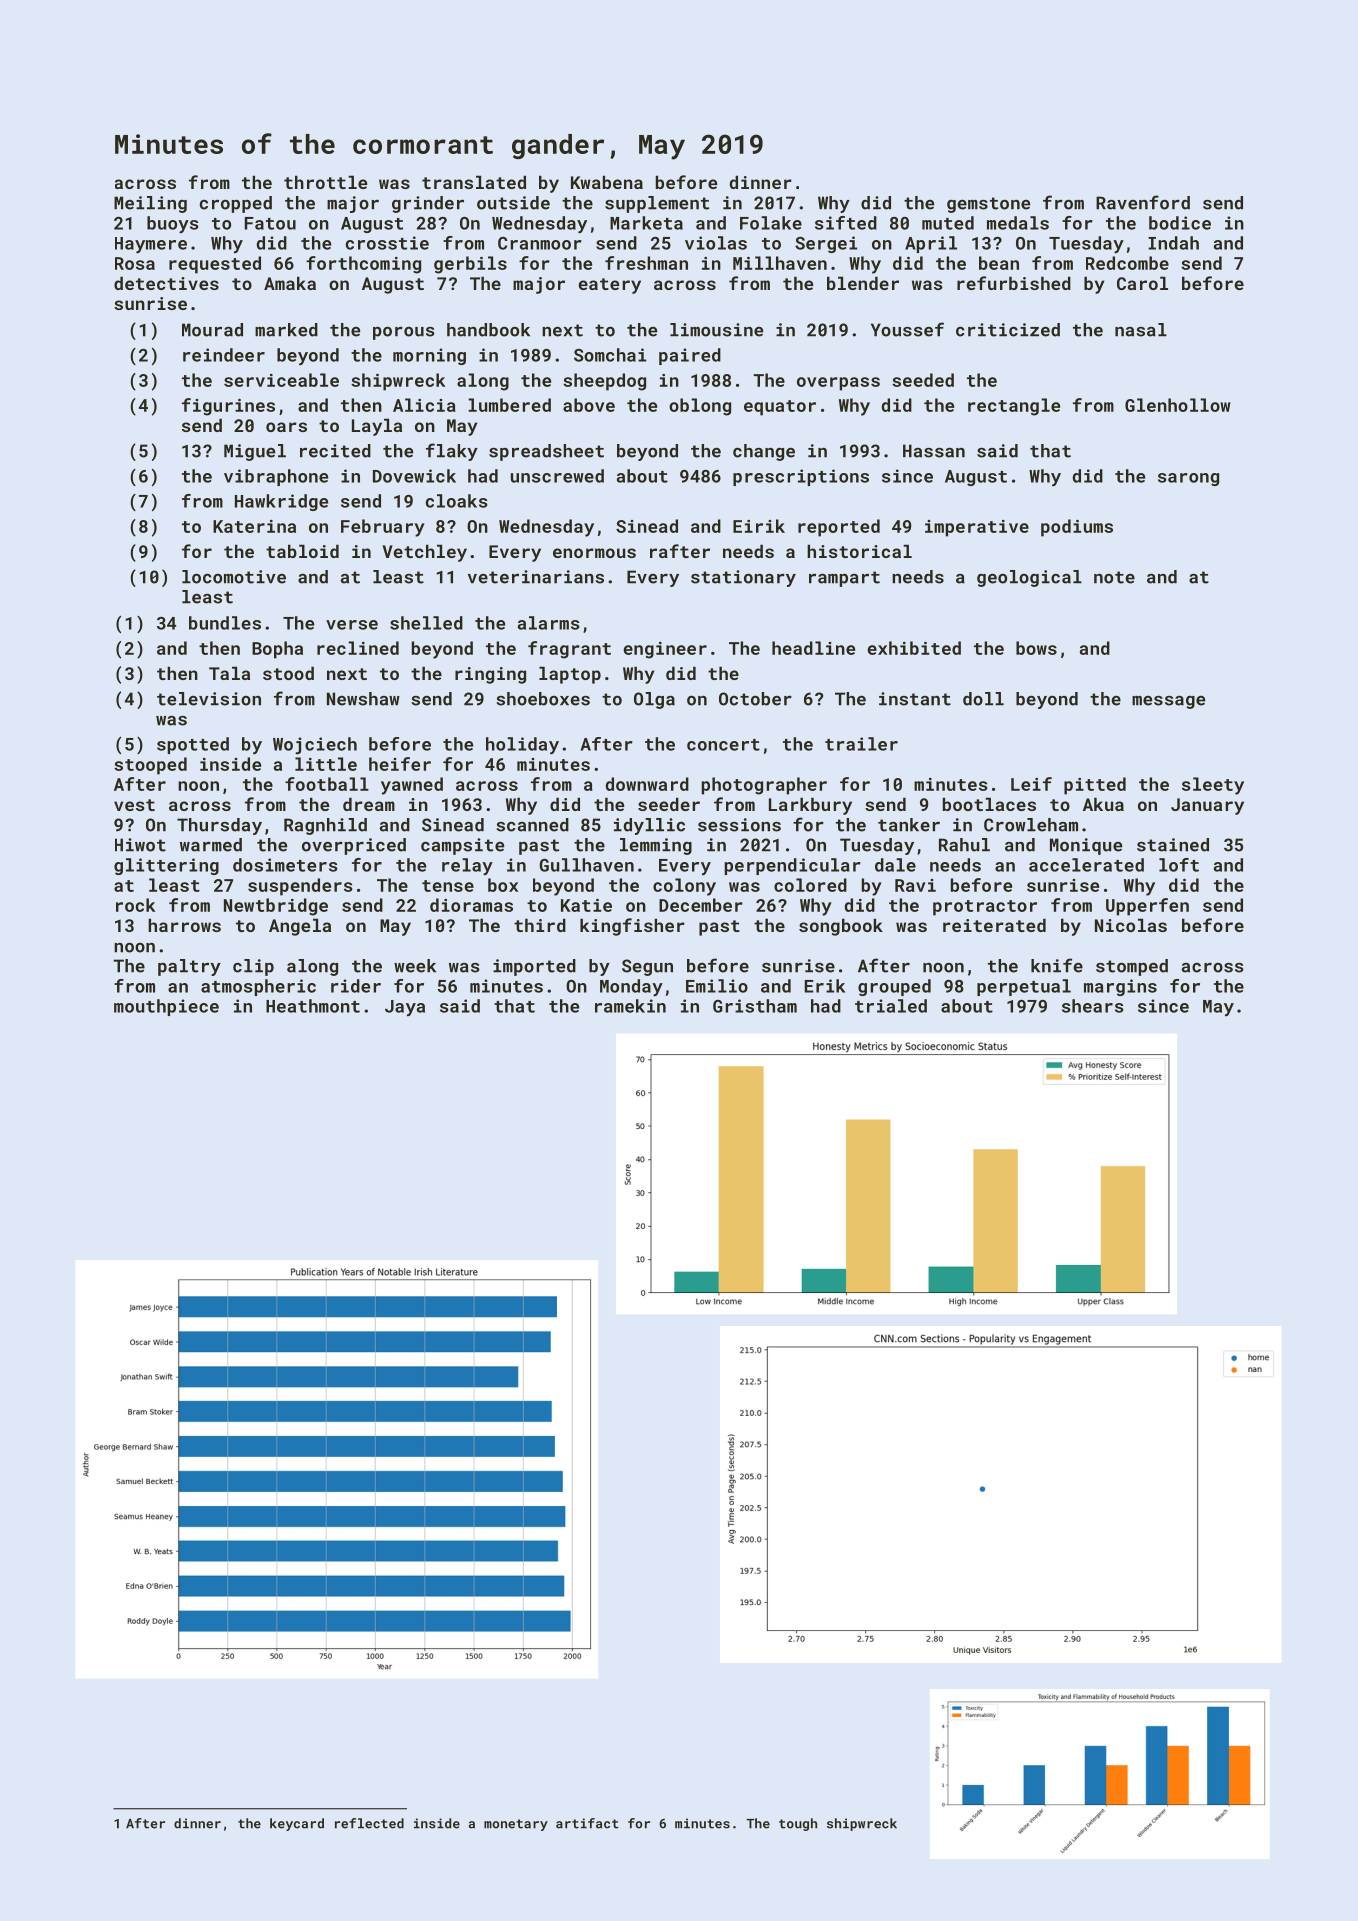  I want to click on Sergei, so click(826, 244).
